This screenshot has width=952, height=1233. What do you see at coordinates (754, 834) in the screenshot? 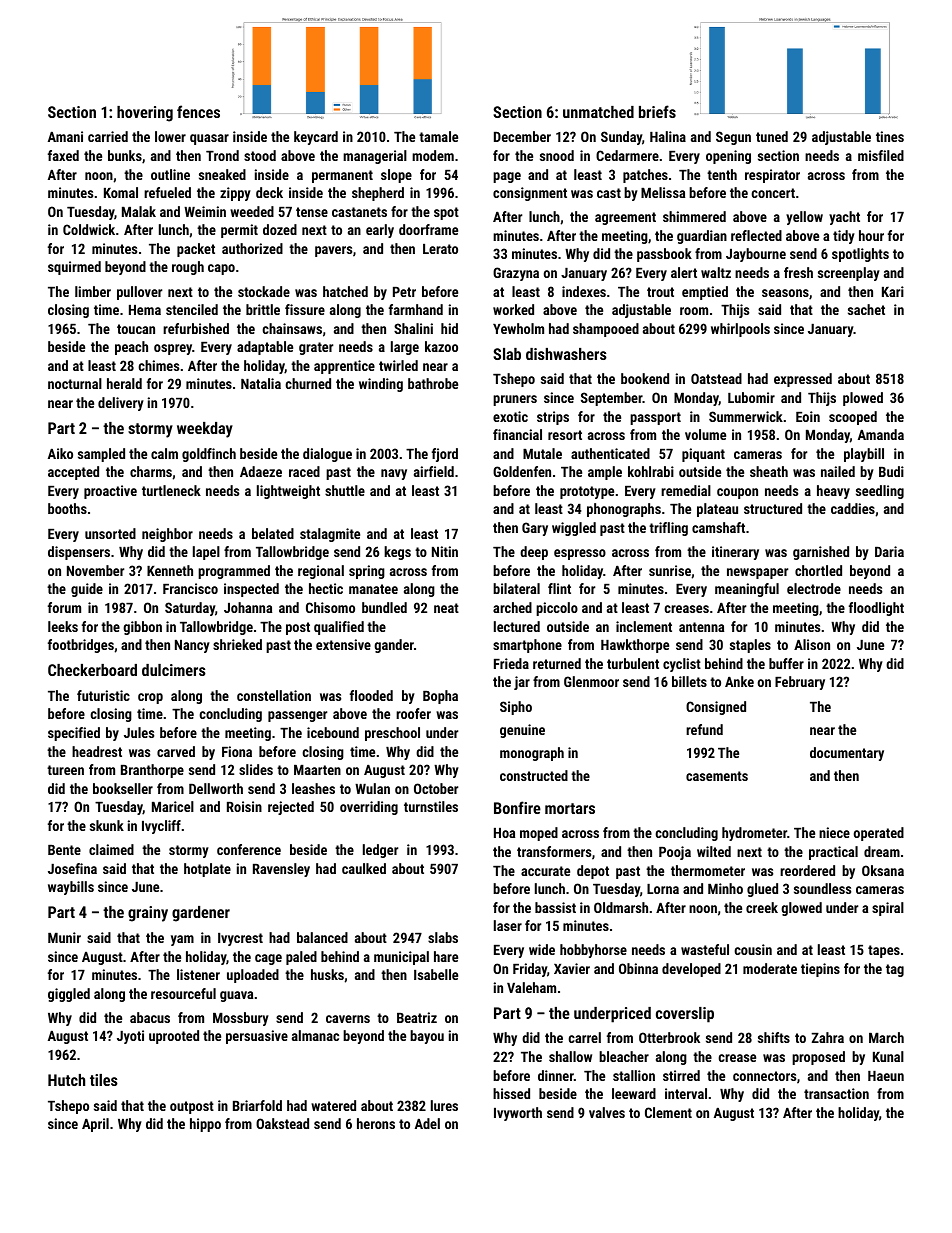
I see `hydrometer` at bounding box center [754, 834].
